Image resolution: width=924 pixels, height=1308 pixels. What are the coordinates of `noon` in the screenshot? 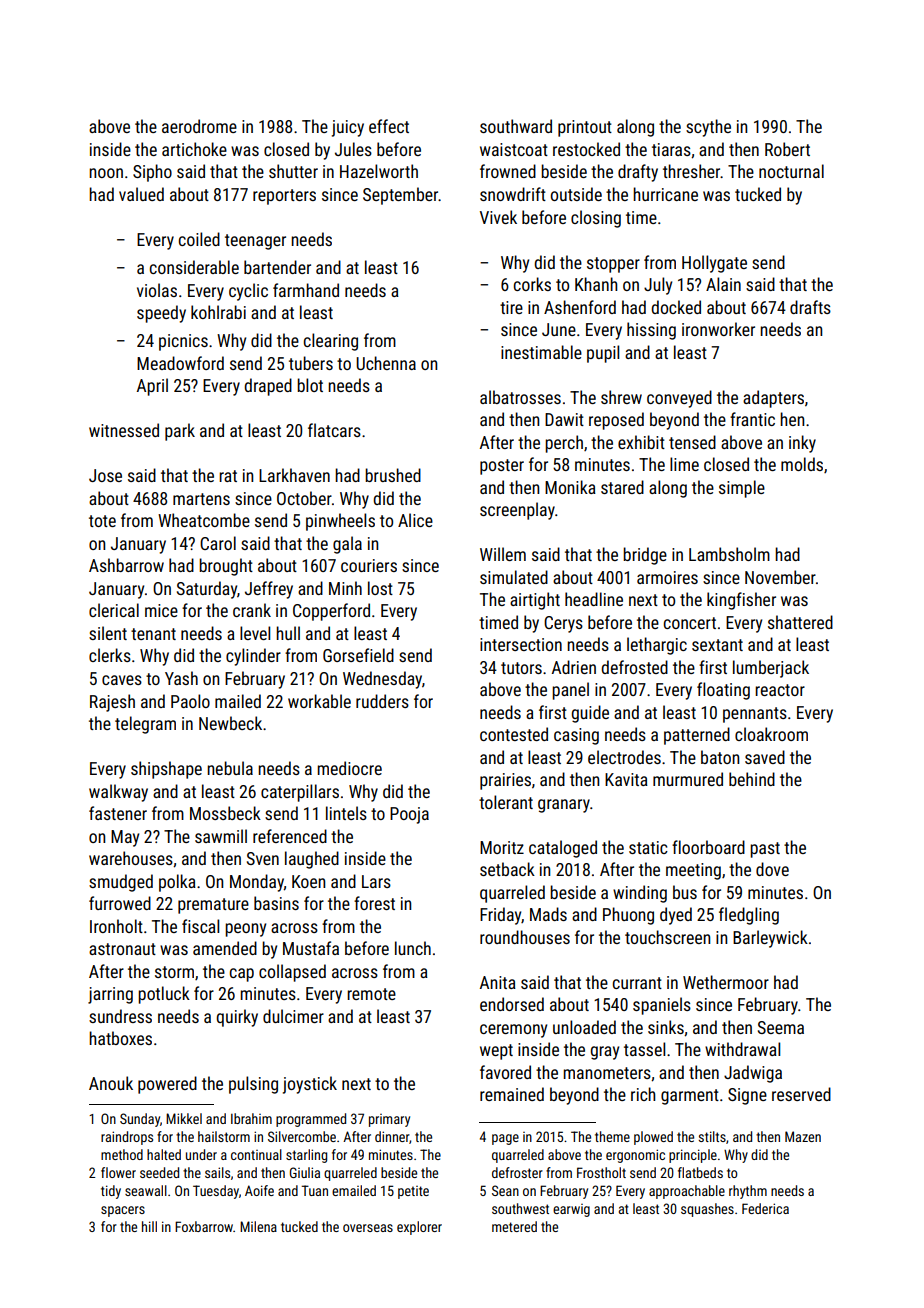 It's located at (106, 173).
